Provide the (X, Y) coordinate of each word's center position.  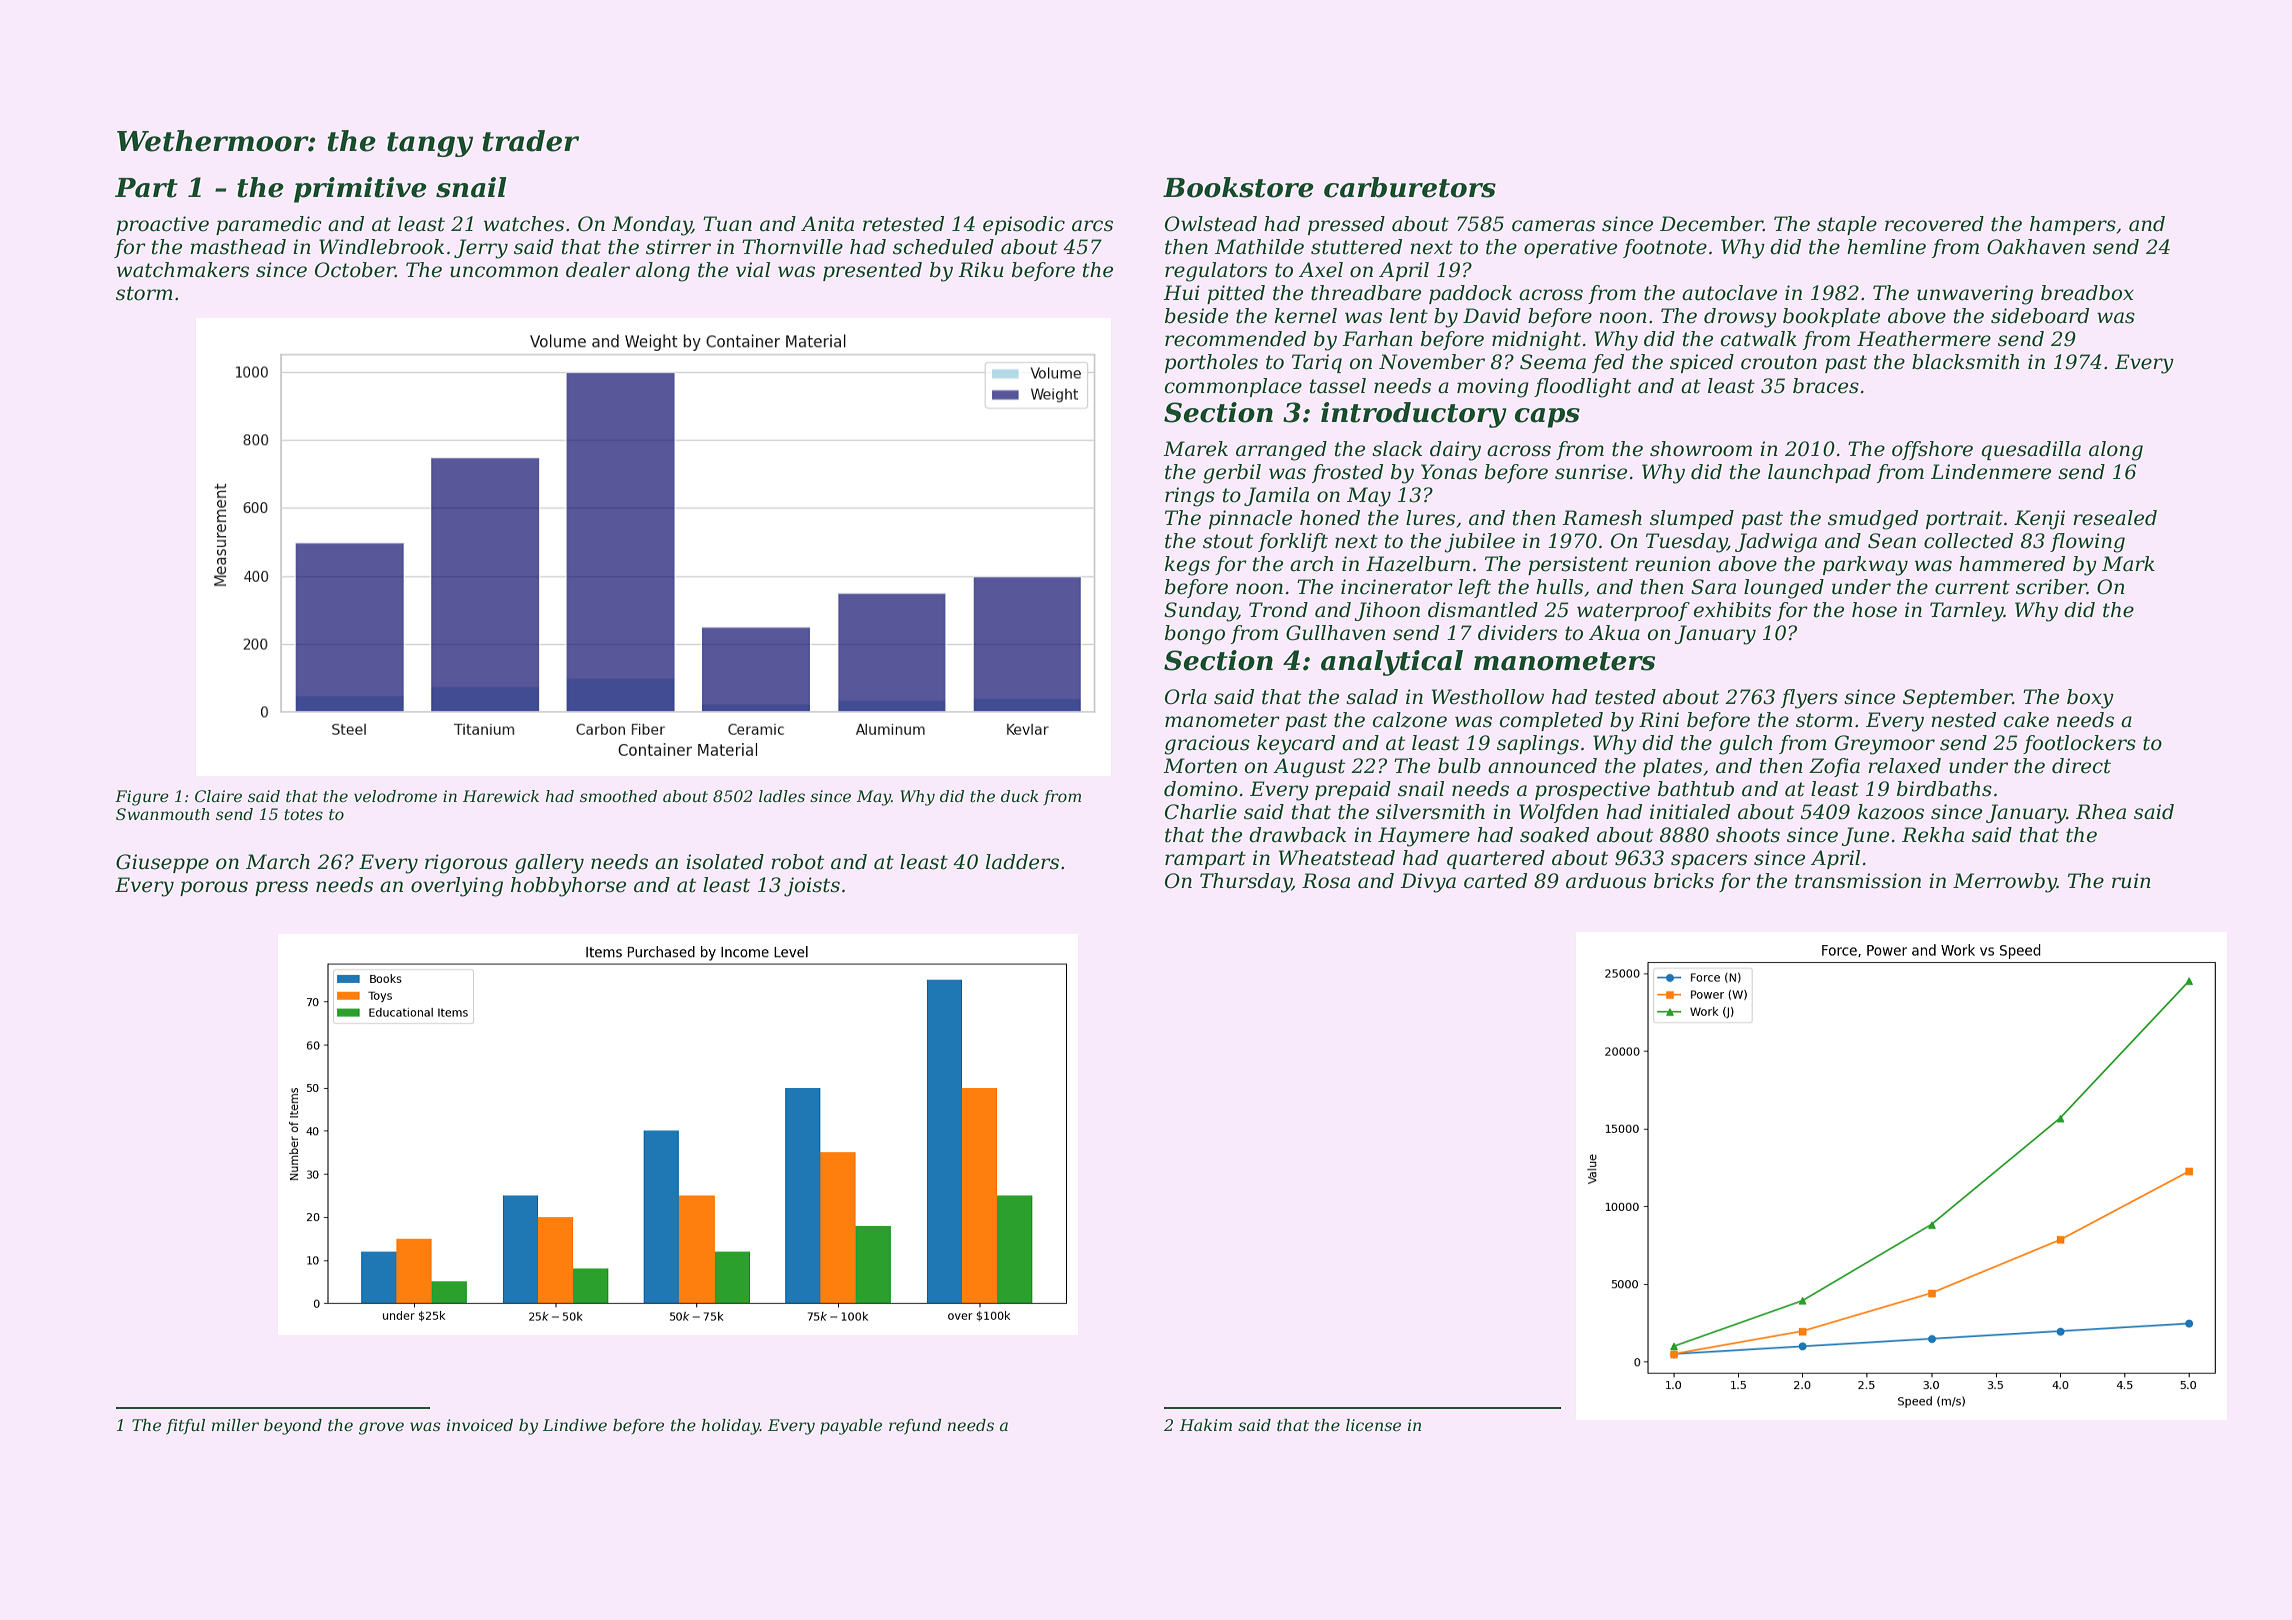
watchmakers (183, 270)
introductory (1414, 415)
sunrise (1591, 472)
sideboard (2040, 316)
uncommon (504, 272)
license (1373, 1425)
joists (812, 887)
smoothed (618, 796)
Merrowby (2005, 883)
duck (1020, 796)
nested (1963, 720)
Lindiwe (575, 1425)
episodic (1024, 225)
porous (214, 888)
